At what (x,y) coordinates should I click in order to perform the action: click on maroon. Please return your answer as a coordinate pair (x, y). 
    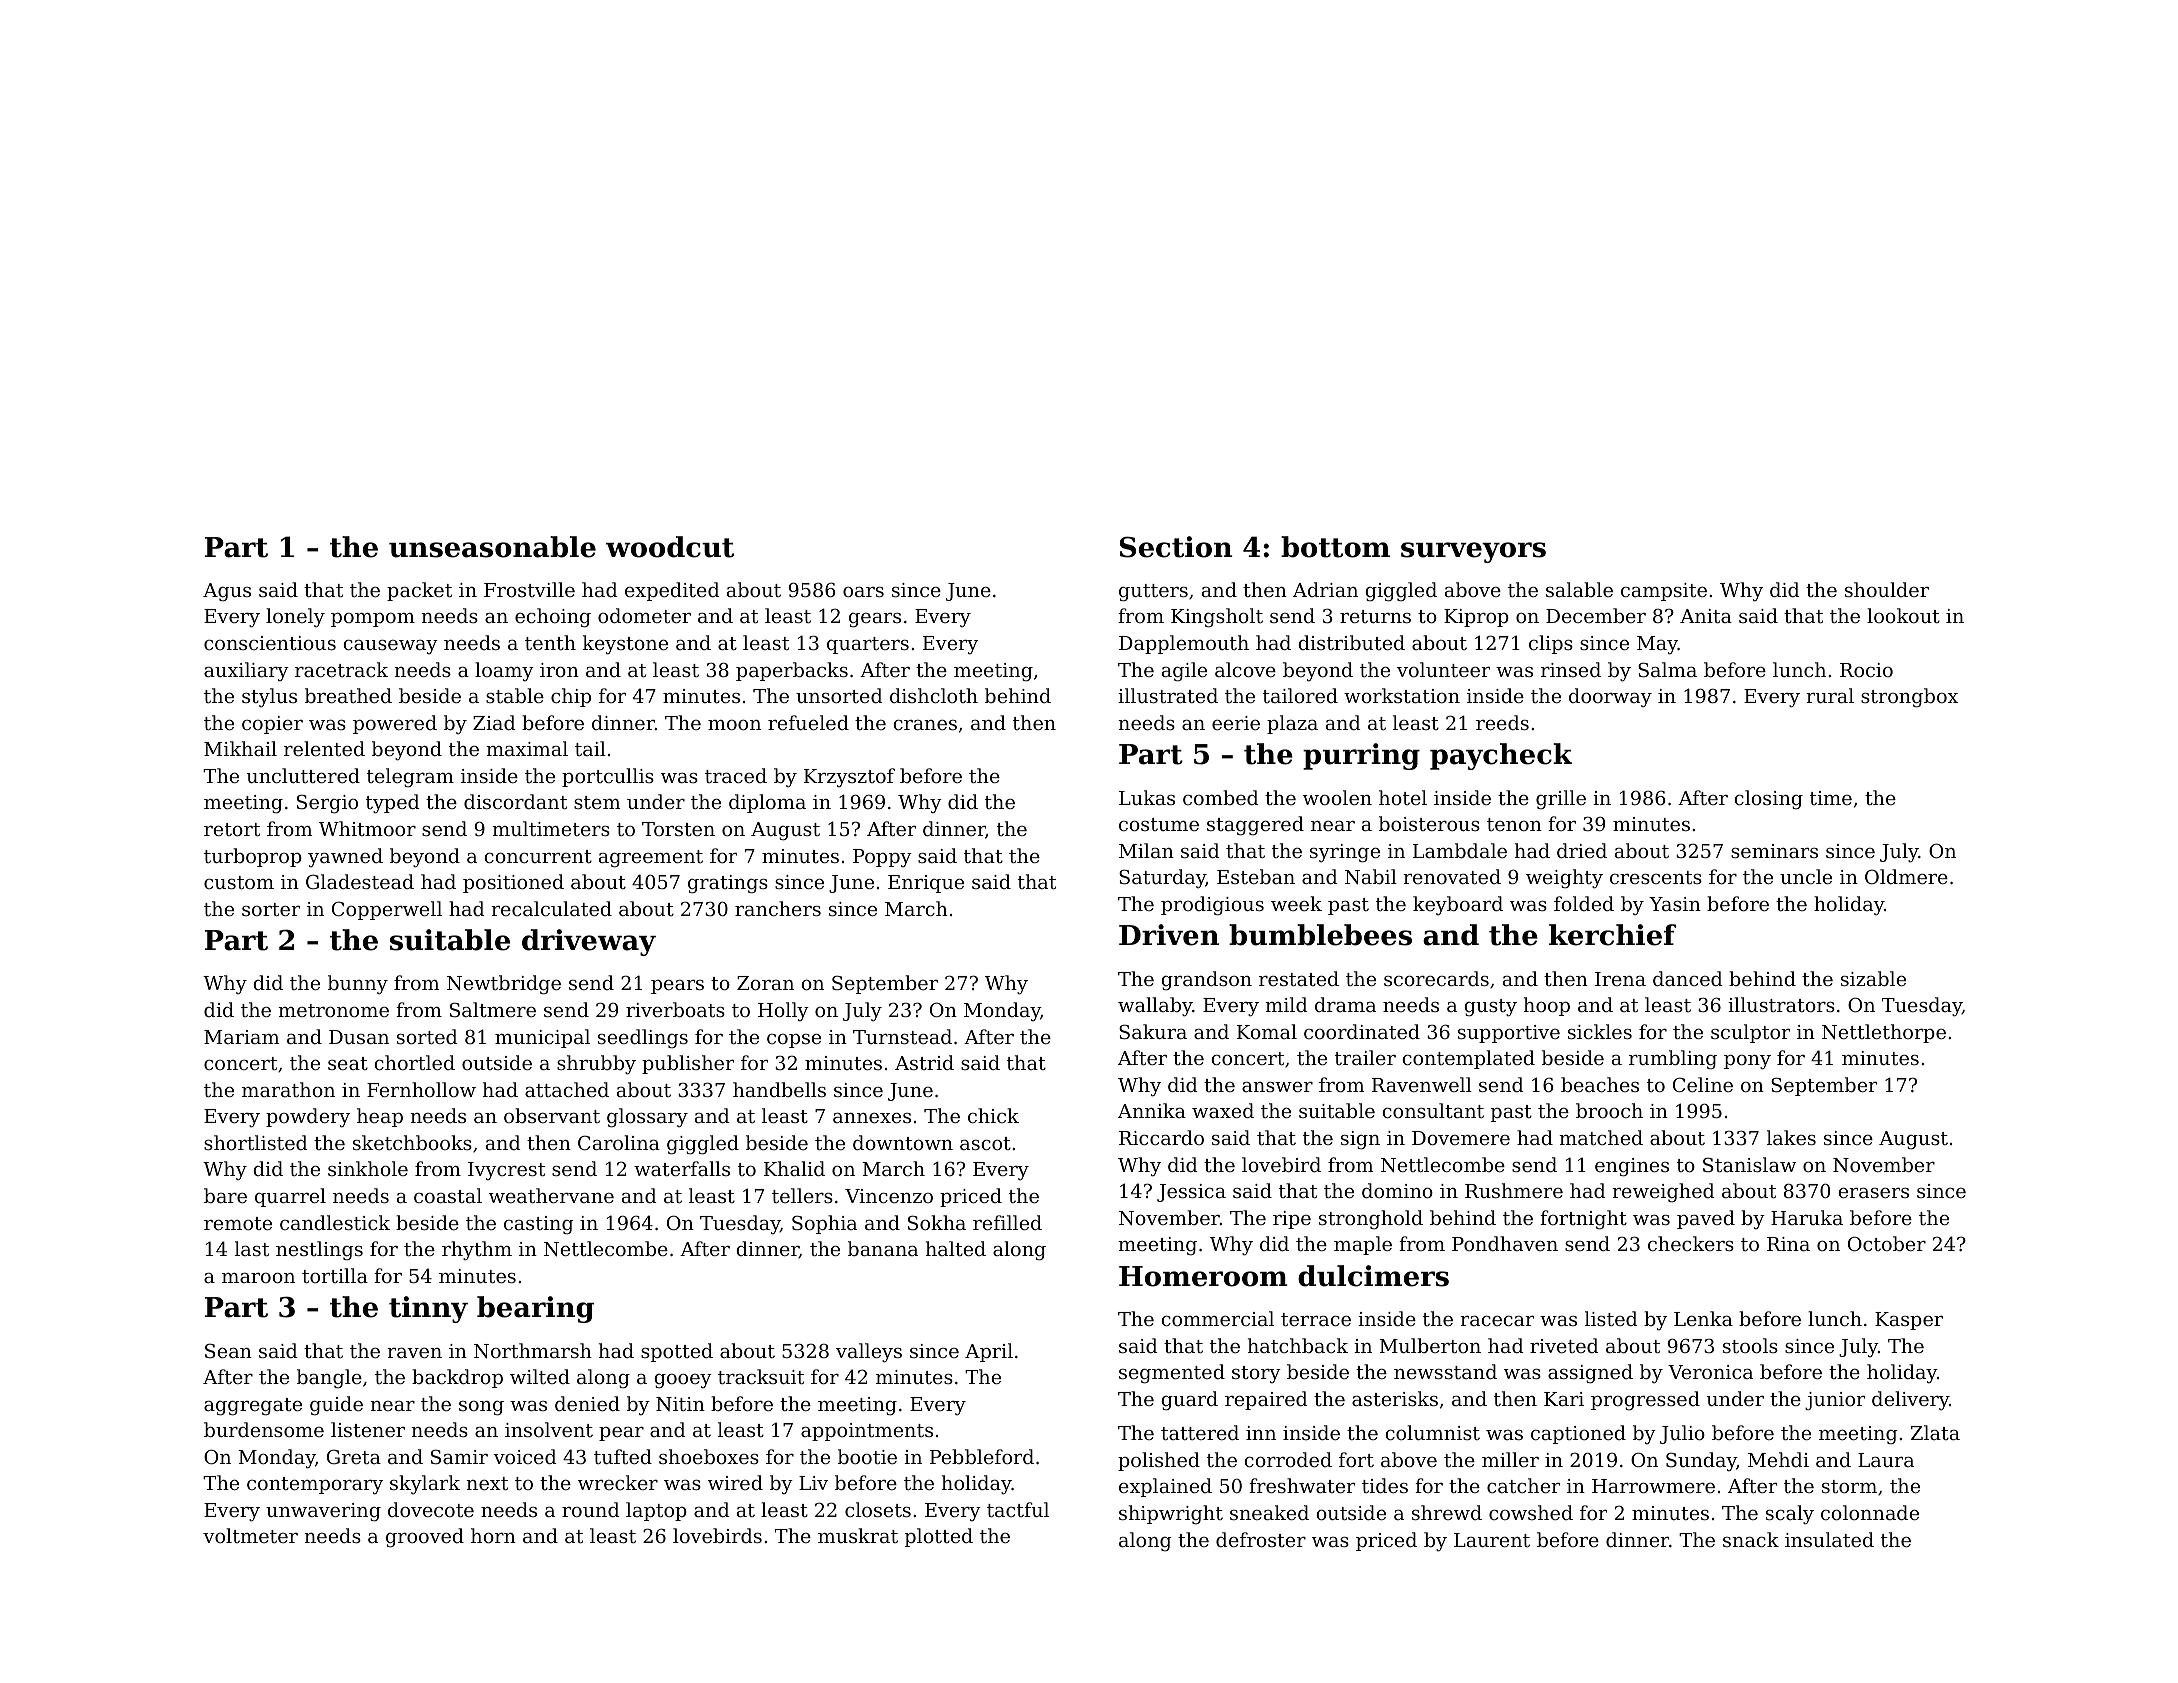
    Looking at the image, I should click on (258, 1278).
